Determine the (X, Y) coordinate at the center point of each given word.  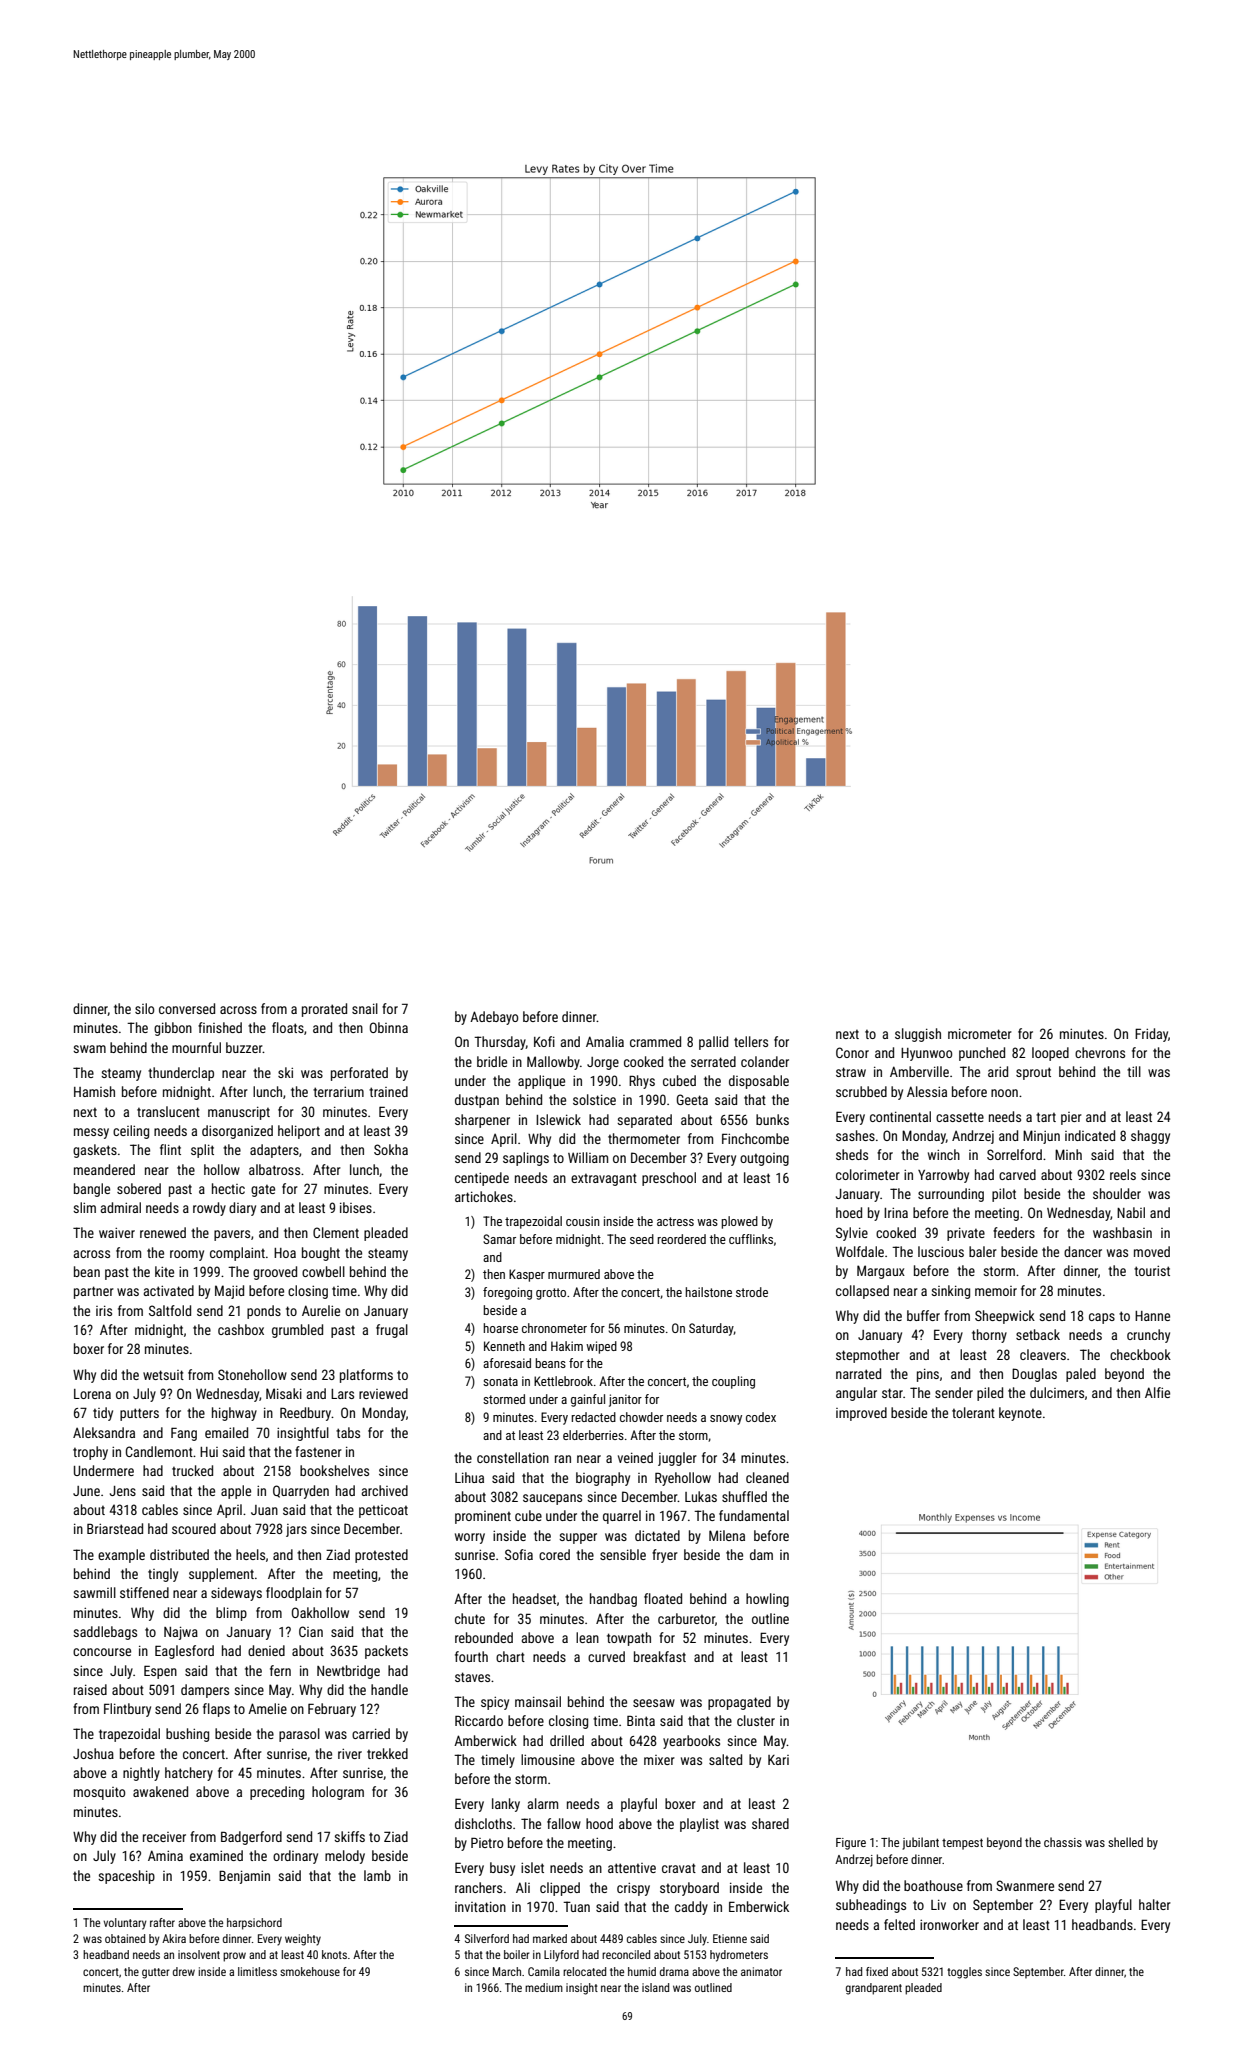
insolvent (199, 1954)
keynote (1020, 1414)
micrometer (980, 1033)
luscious (941, 1251)
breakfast (660, 1656)
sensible (623, 1554)
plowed (739, 1222)
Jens (123, 1491)
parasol (299, 1735)
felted (899, 1924)
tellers (751, 1041)
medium (544, 1987)
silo (144, 1008)
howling (767, 1600)
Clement (336, 1232)
